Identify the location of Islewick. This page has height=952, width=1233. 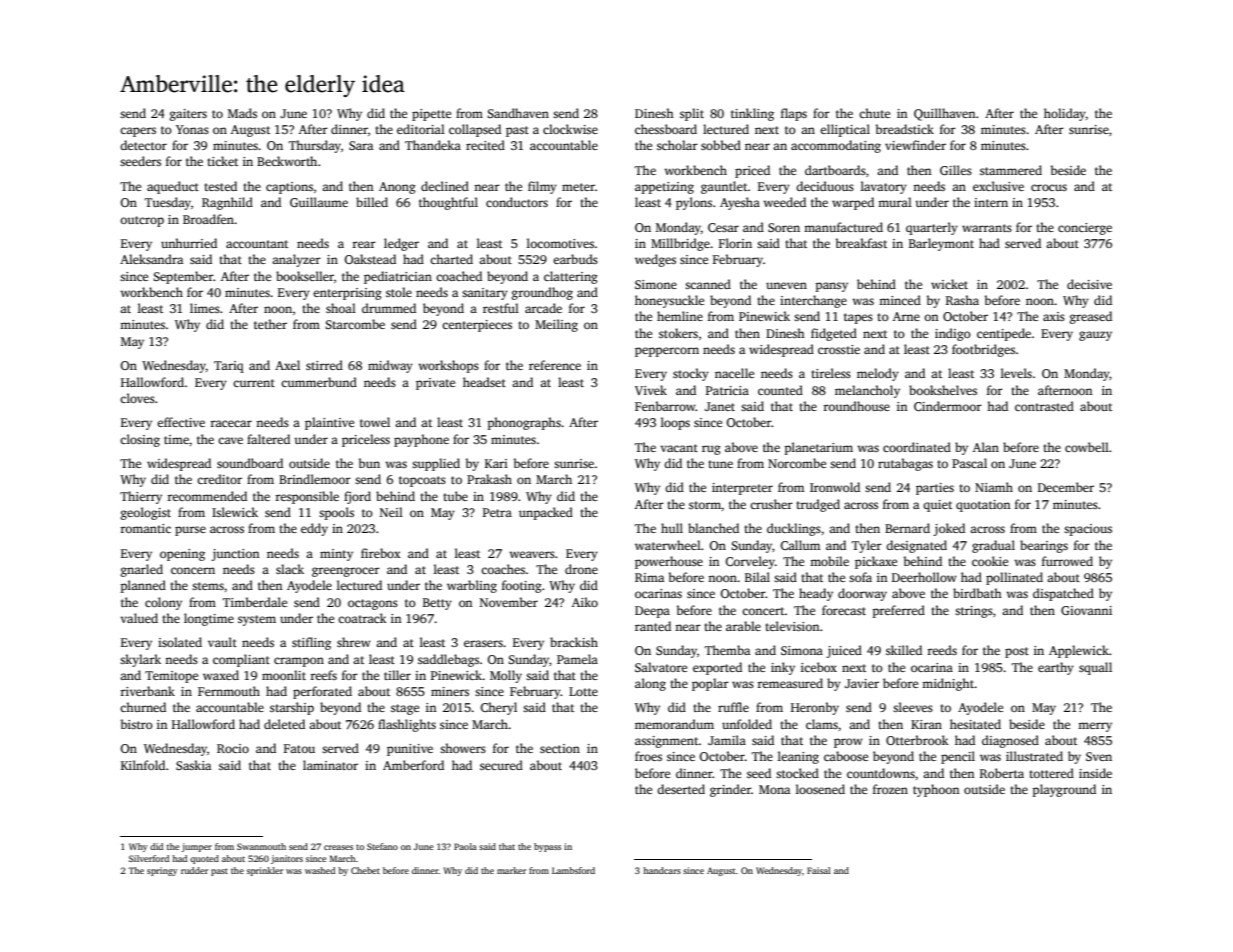
(235, 512).
